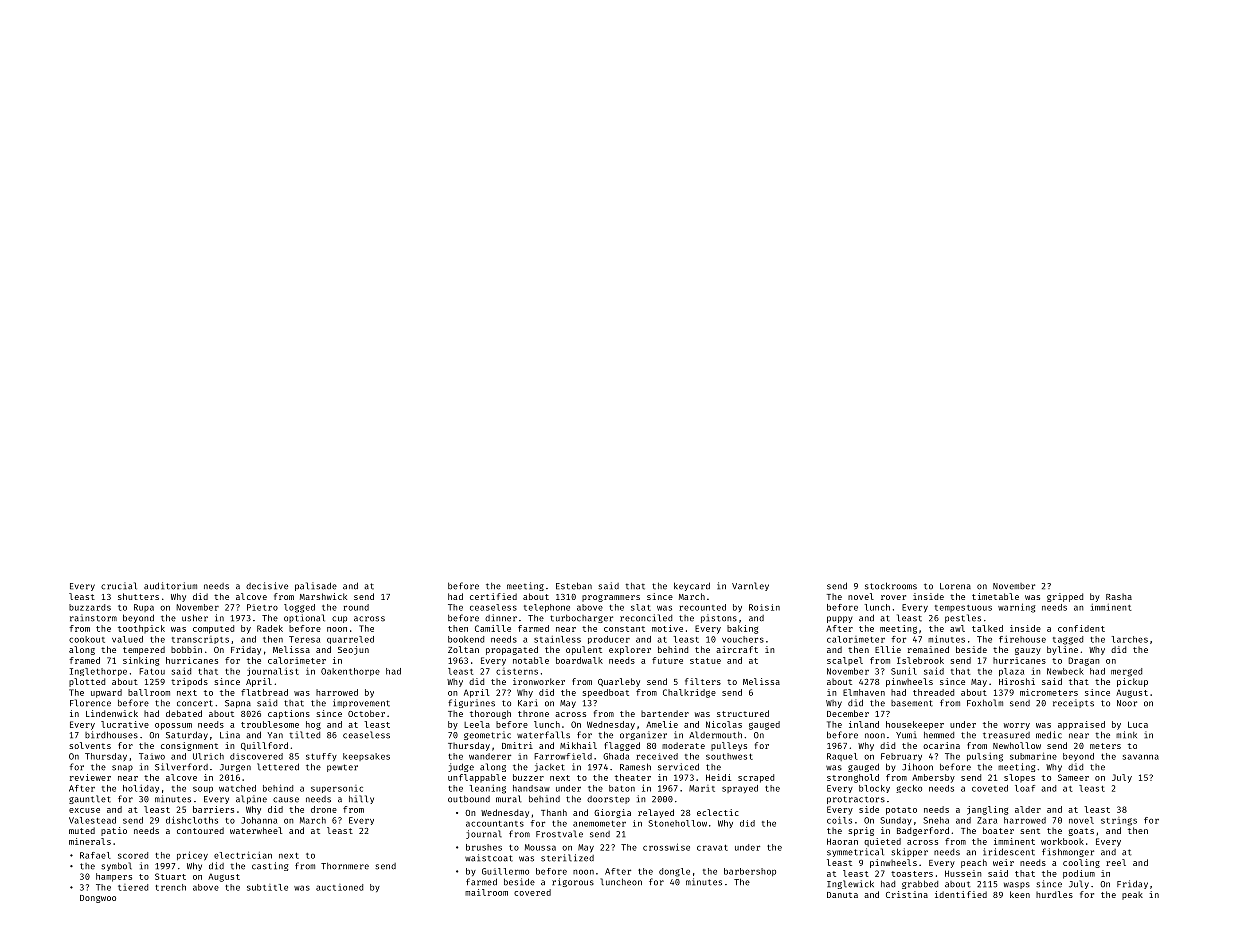  I want to click on motive, so click(667, 628).
